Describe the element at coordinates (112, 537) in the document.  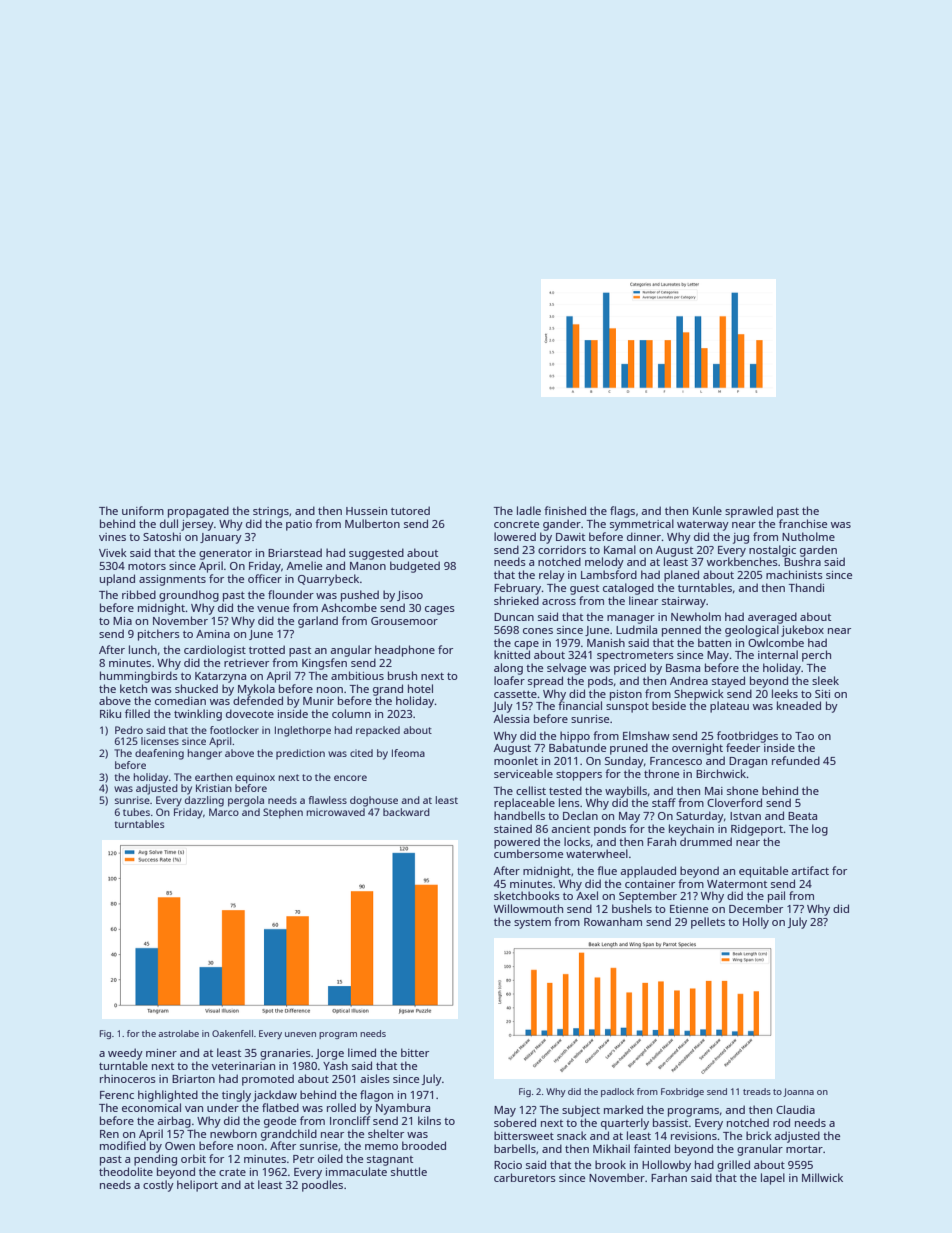
I see `vines` at that location.
